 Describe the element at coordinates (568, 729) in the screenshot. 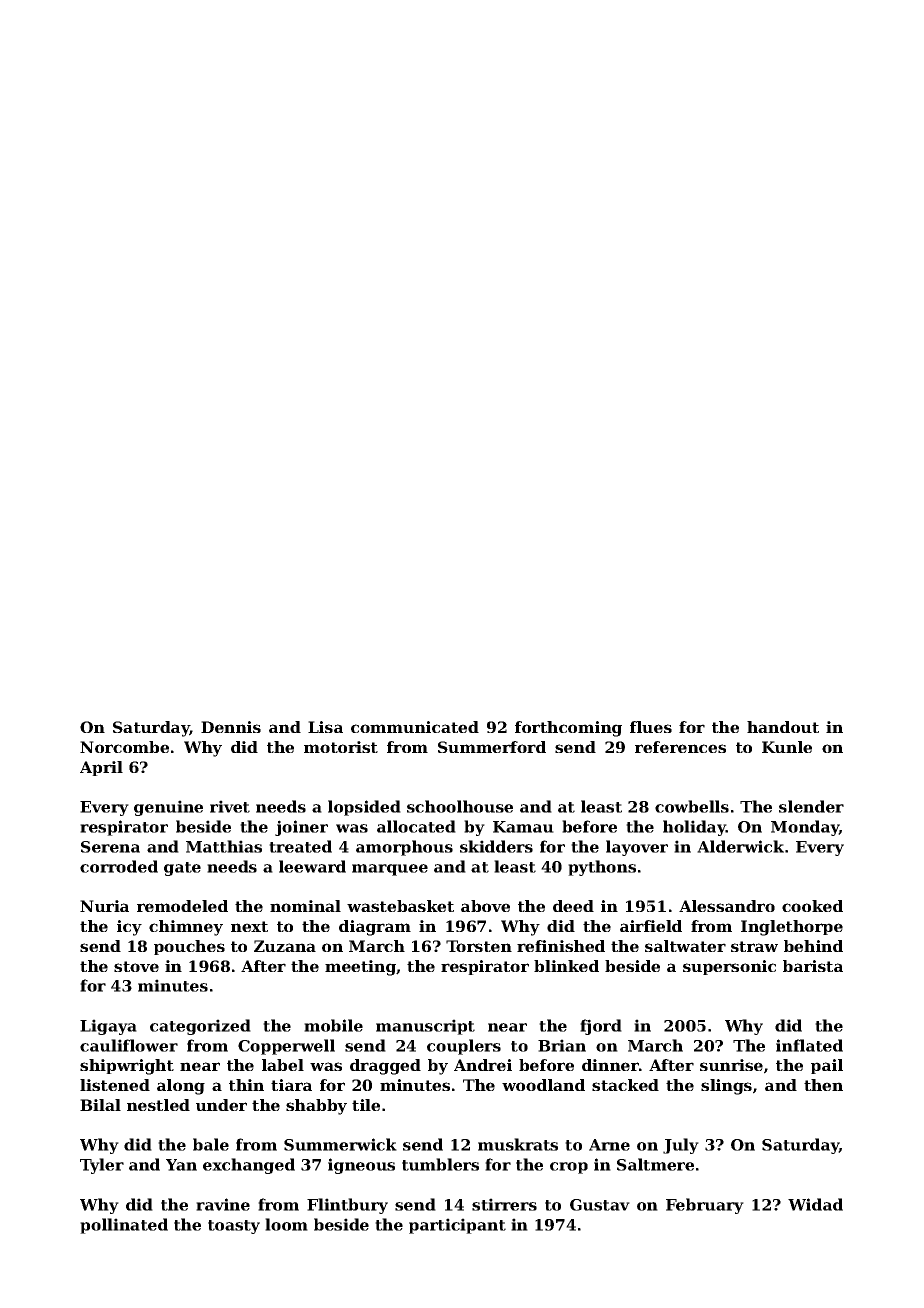

I see `forthcoming` at that location.
